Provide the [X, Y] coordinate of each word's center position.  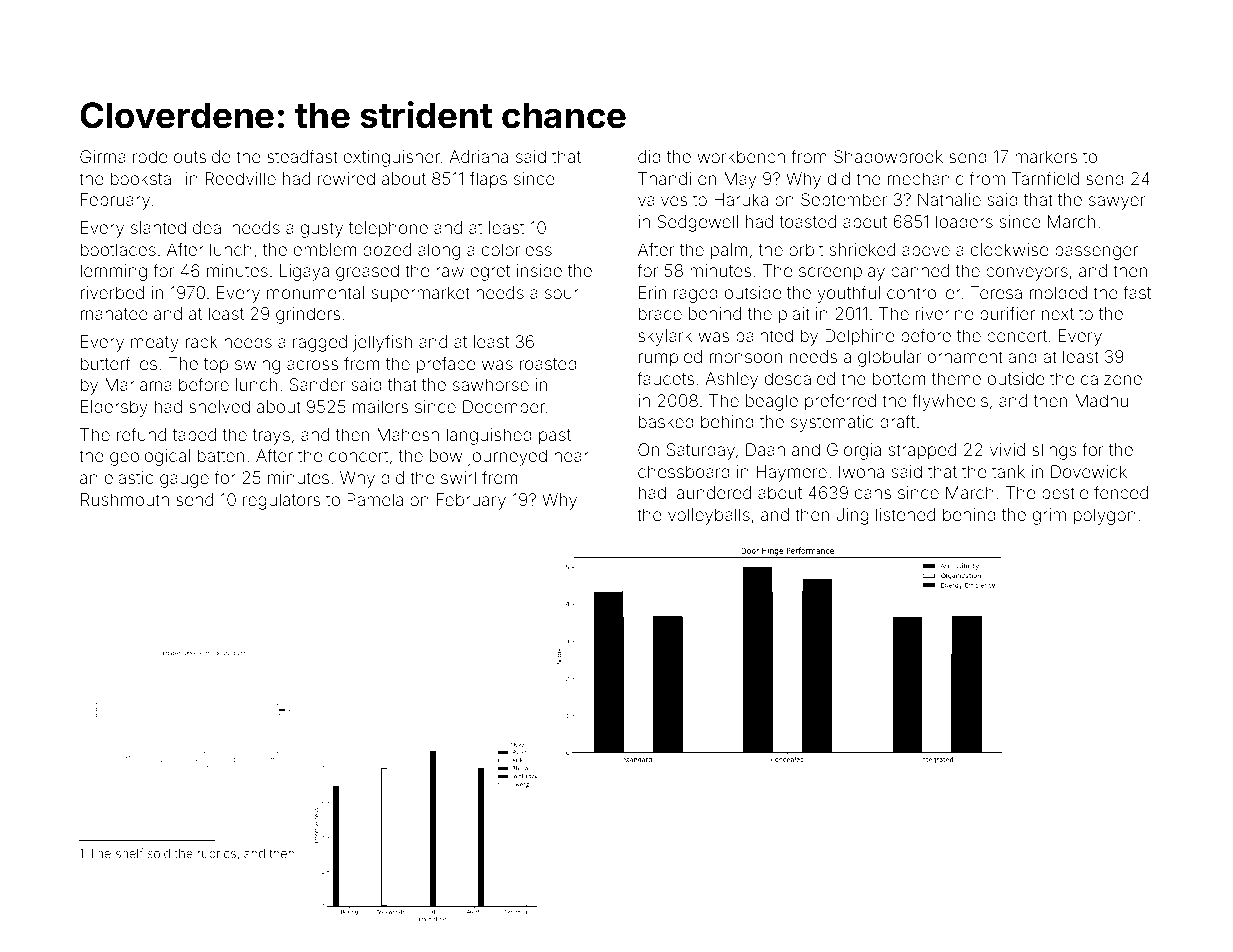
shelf [129, 853]
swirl [458, 477]
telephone [388, 229]
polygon [1105, 516]
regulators [281, 501]
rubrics [217, 853]
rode [150, 156]
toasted [808, 221]
